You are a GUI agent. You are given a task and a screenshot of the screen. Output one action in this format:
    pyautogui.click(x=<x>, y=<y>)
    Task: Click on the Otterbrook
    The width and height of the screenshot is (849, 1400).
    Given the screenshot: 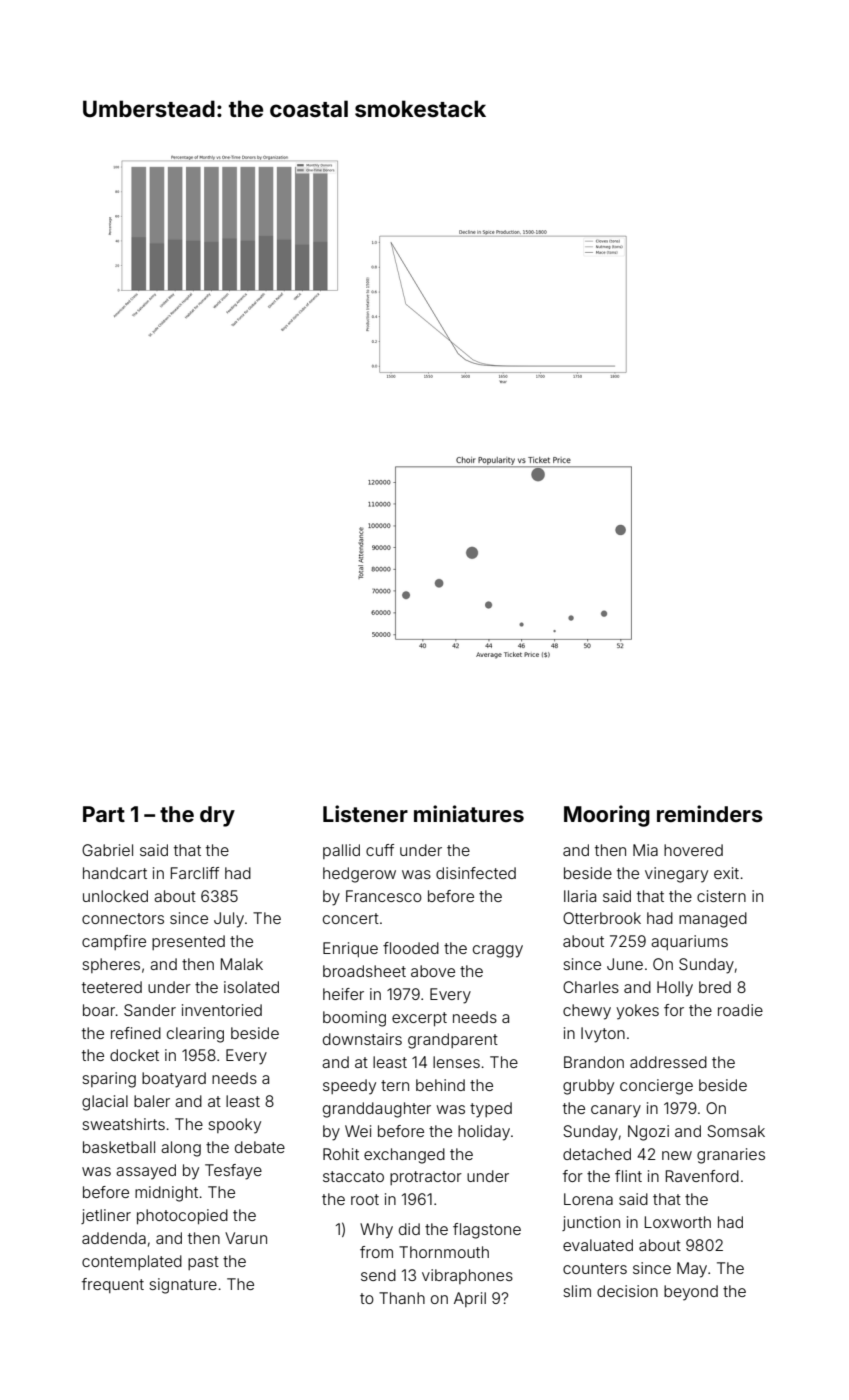 What is the action you would take?
    pyautogui.click(x=602, y=918)
